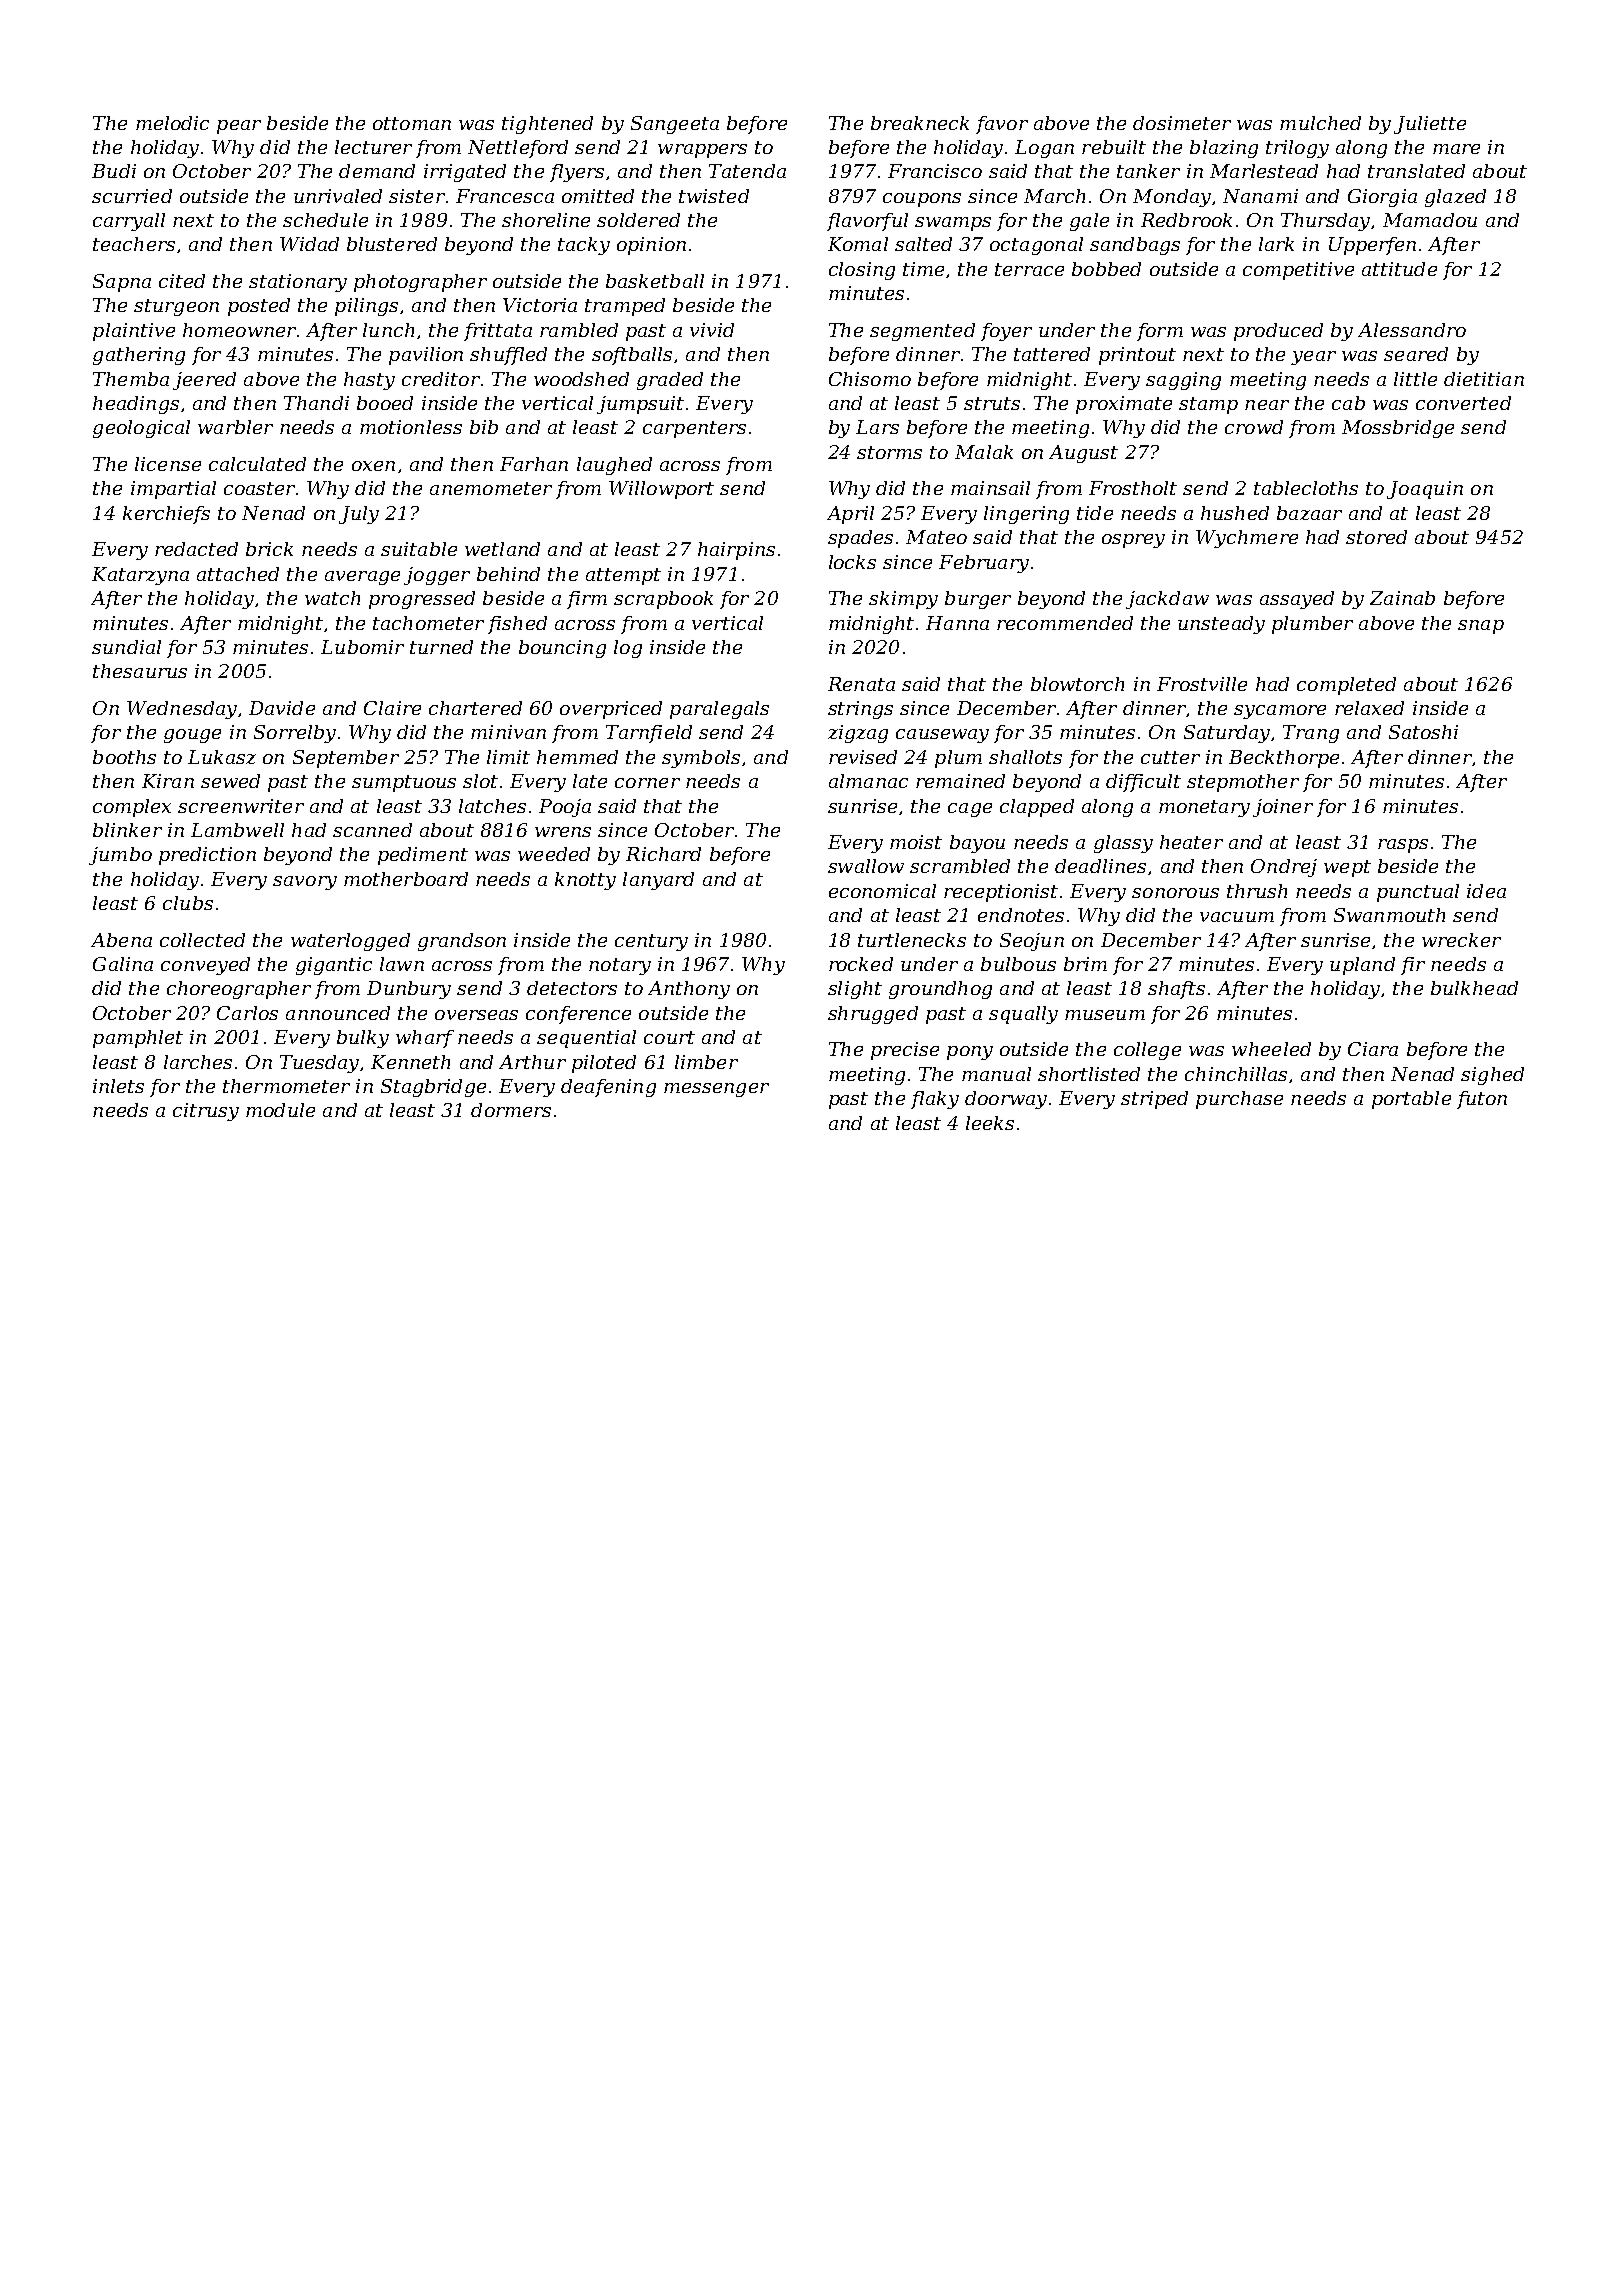  I want to click on homeowner, so click(239, 330).
